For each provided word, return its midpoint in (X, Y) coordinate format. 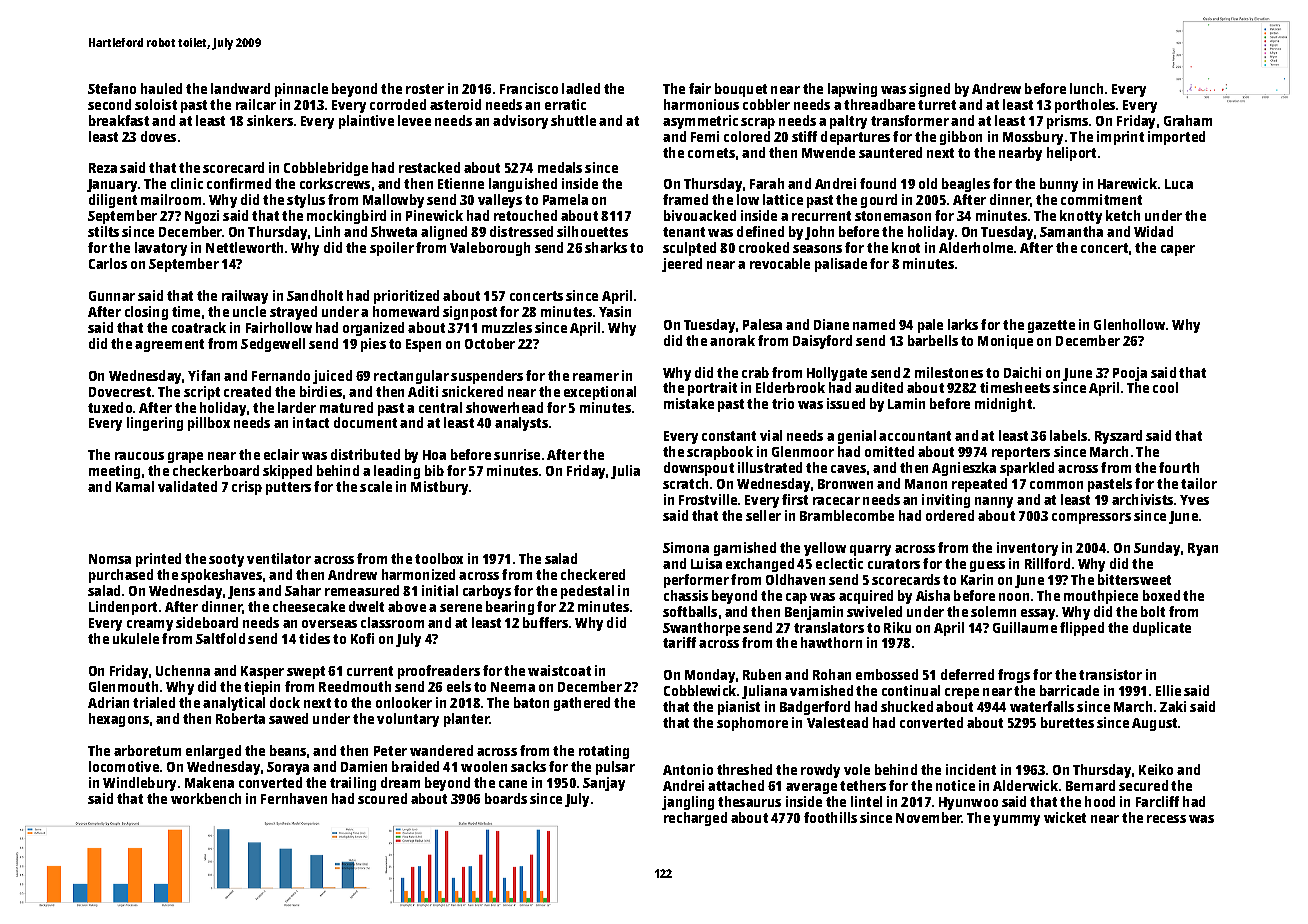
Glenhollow (1129, 324)
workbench (206, 798)
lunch (1086, 88)
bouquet (741, 90)
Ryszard (1118, 437)
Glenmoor (803, 451)
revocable (780, 263)
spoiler (392, 249)
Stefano (112, 88)
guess (987, 566)
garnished (745, 549)
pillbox (209, 424)
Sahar (303, 590)
